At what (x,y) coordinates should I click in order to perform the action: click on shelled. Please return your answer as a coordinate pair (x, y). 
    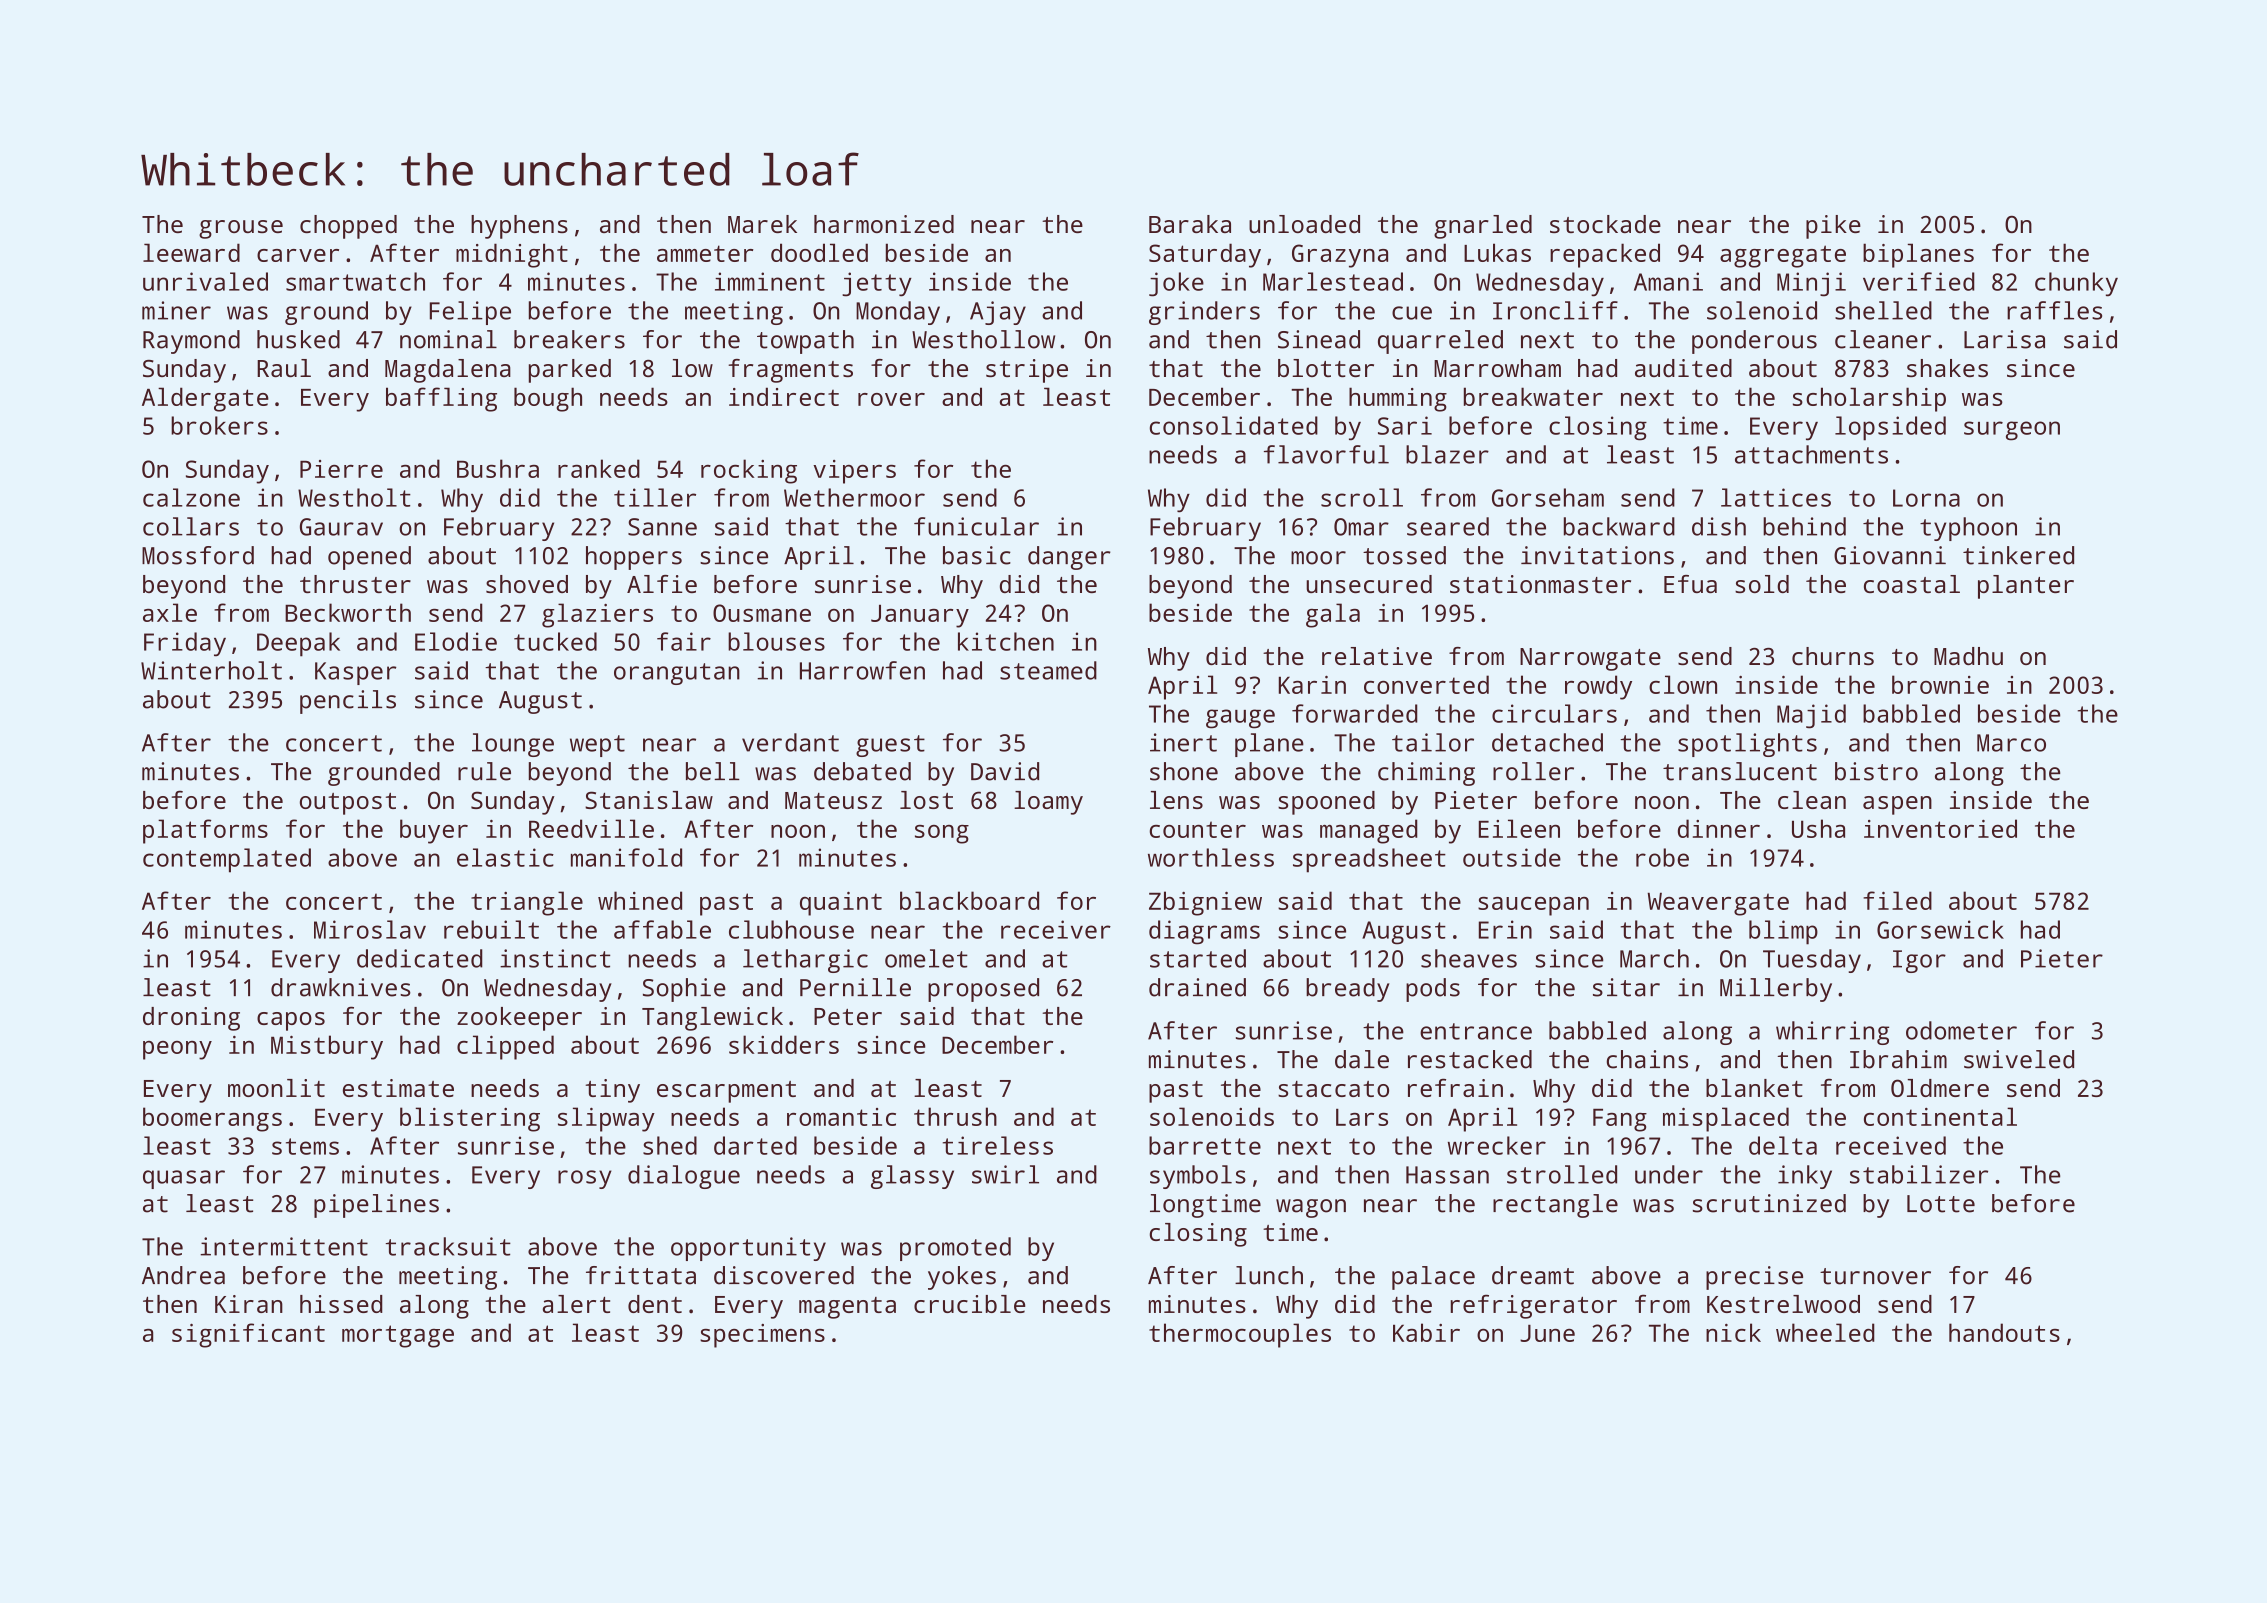
    Looking at the image, I should click on (1883, 310).
